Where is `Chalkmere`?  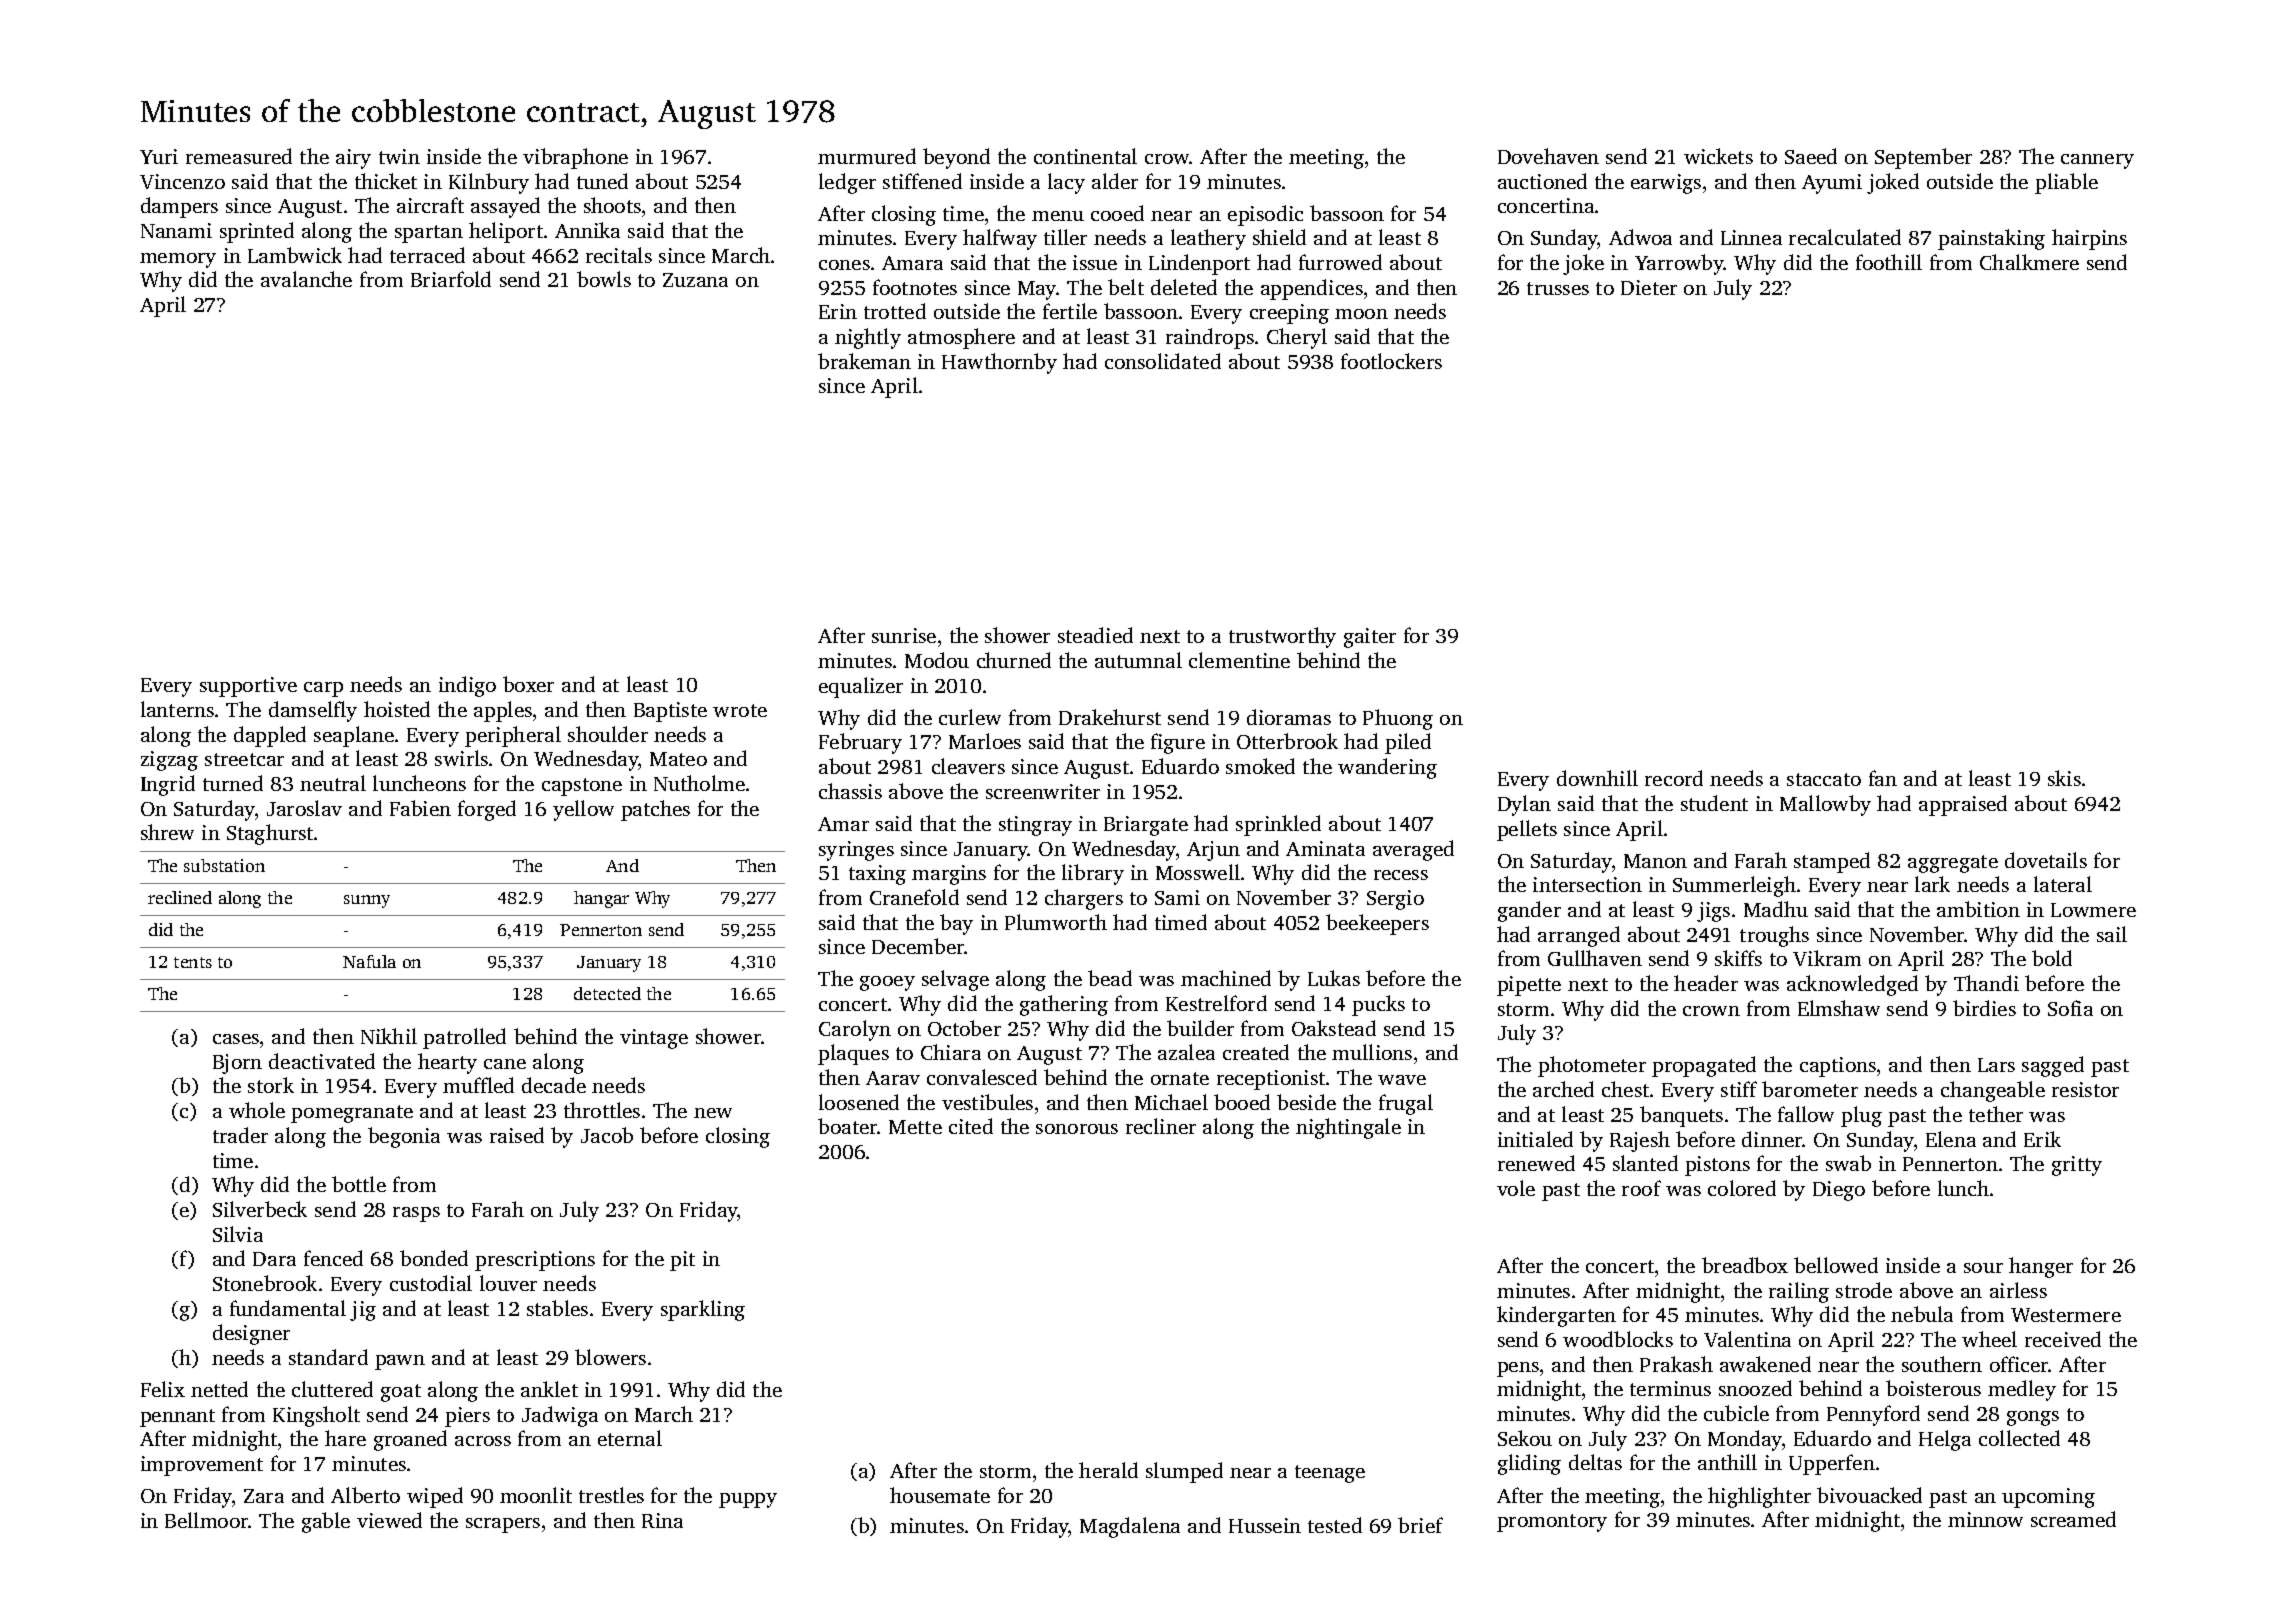 Chalkmere is located at coordinates (2029, 262).
